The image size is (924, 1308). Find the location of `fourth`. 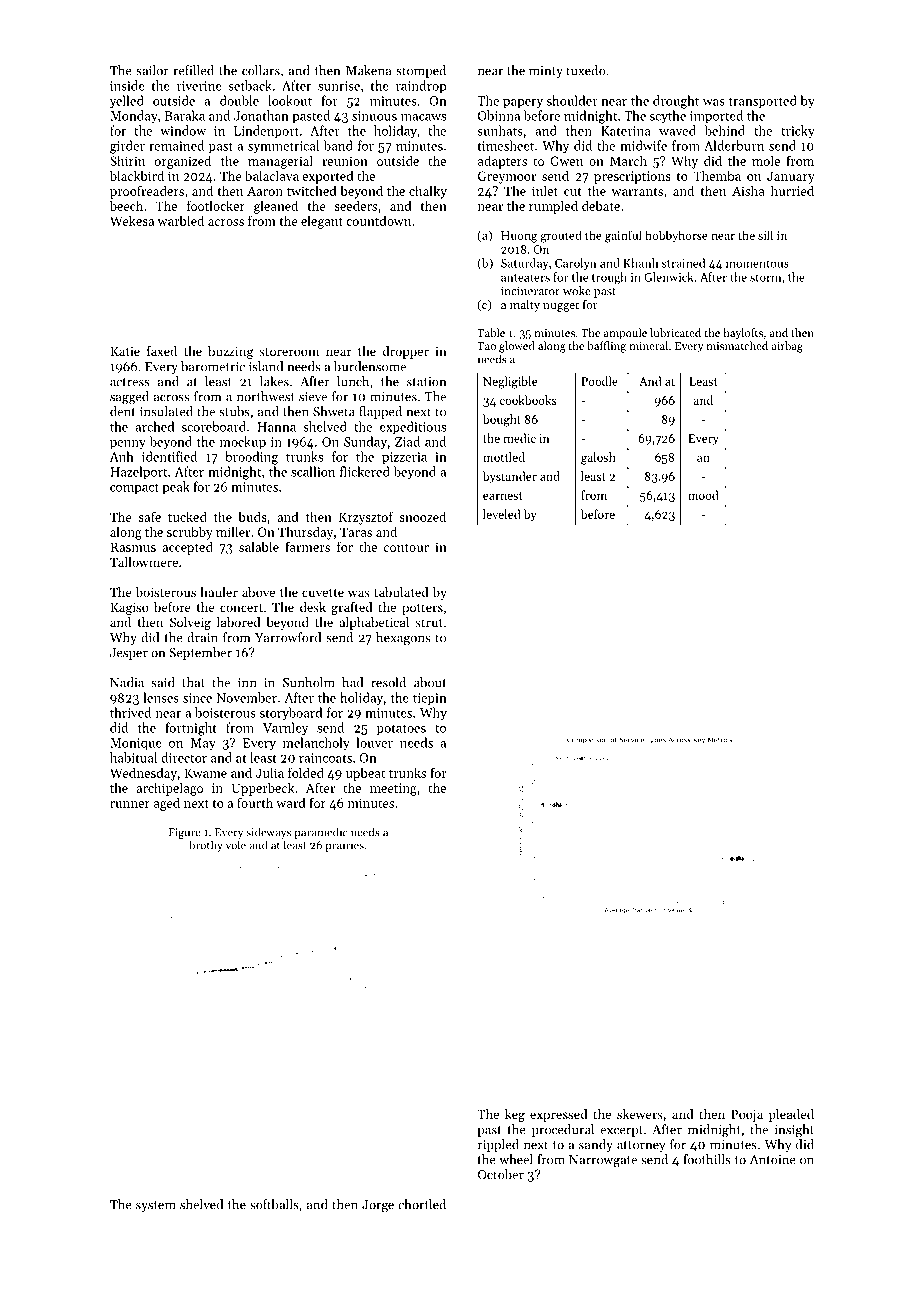

fourth is located at coordinates (255, 802).
